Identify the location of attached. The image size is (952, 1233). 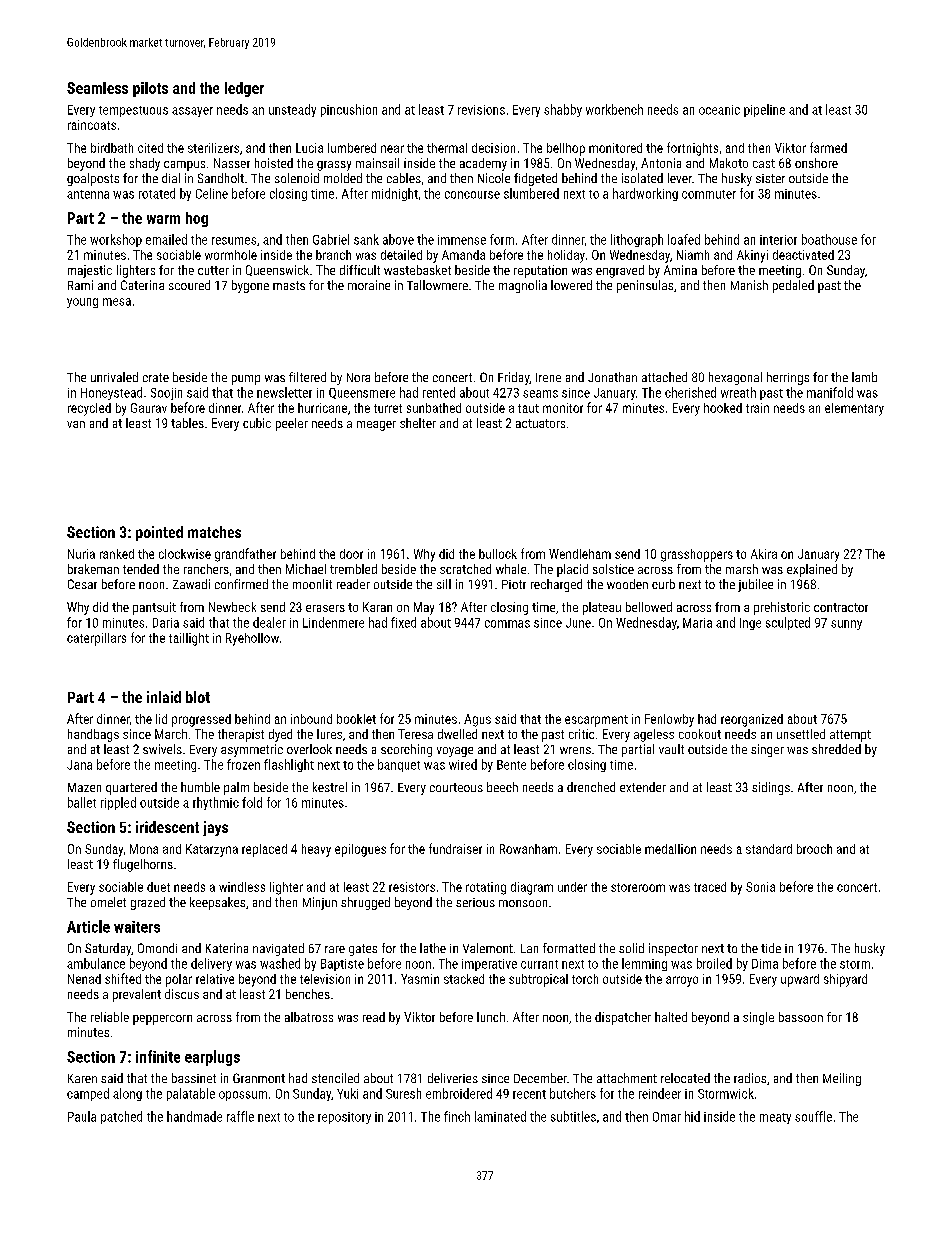
(664, 377).
